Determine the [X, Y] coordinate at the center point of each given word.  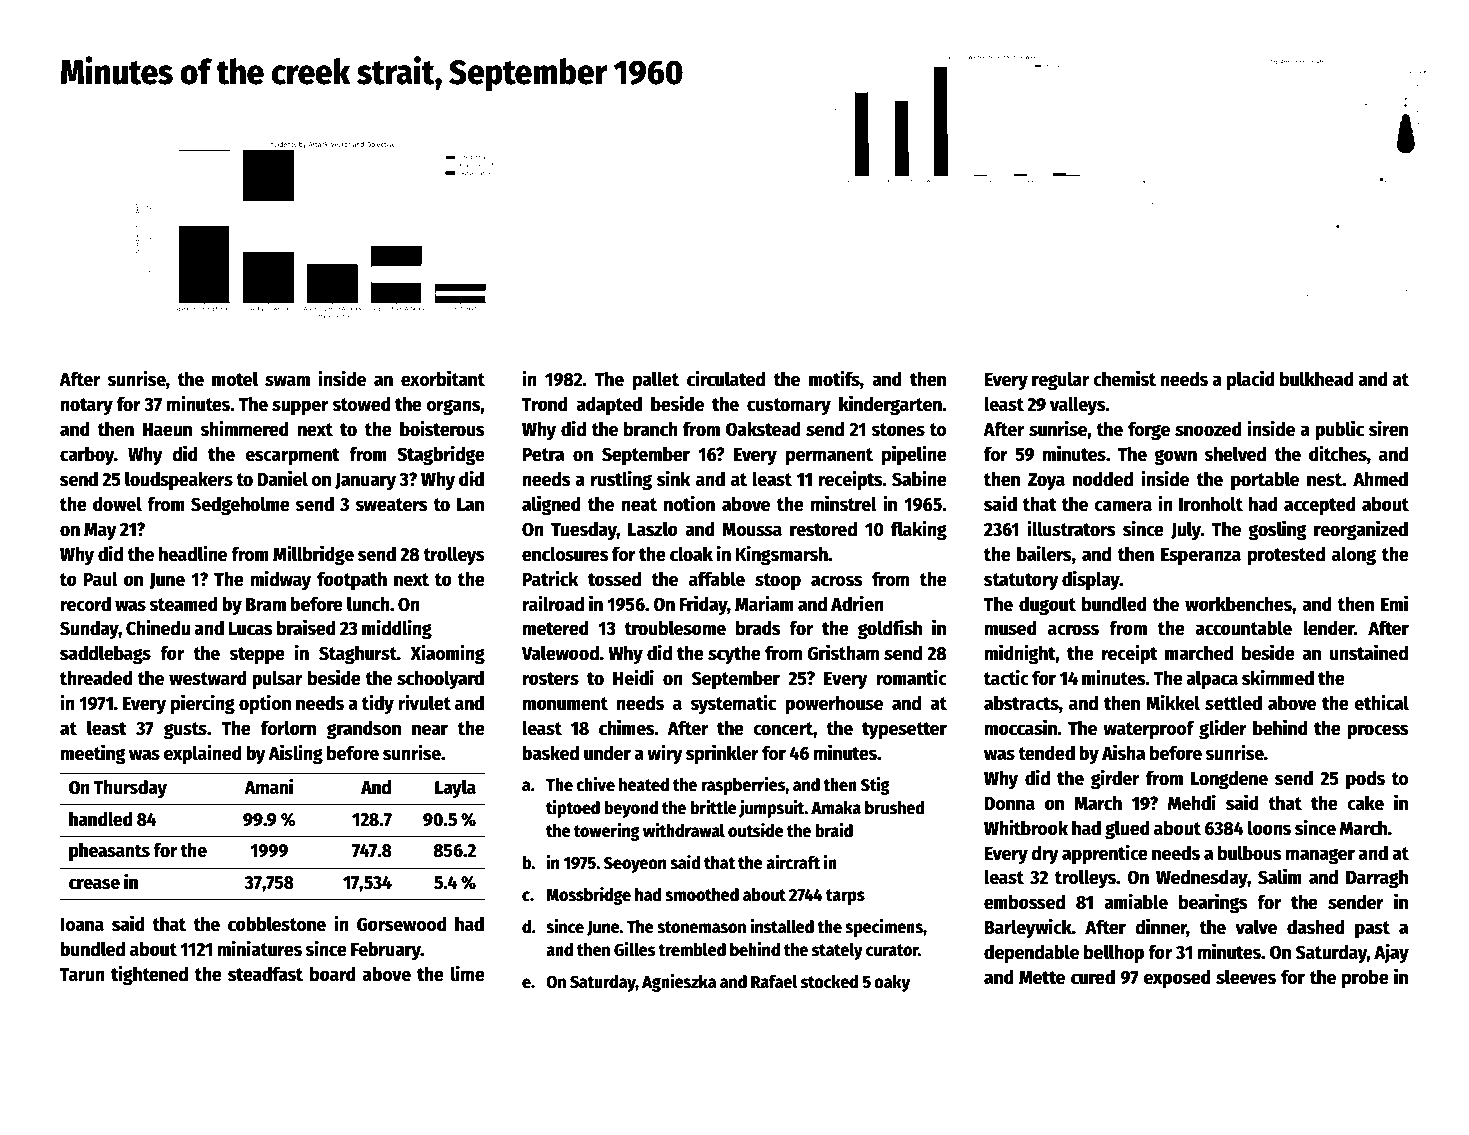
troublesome [675, 628]
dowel [117, 504]
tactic [1006, 677]
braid [834, 830]
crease [94, 884]
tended [1046, 753]
